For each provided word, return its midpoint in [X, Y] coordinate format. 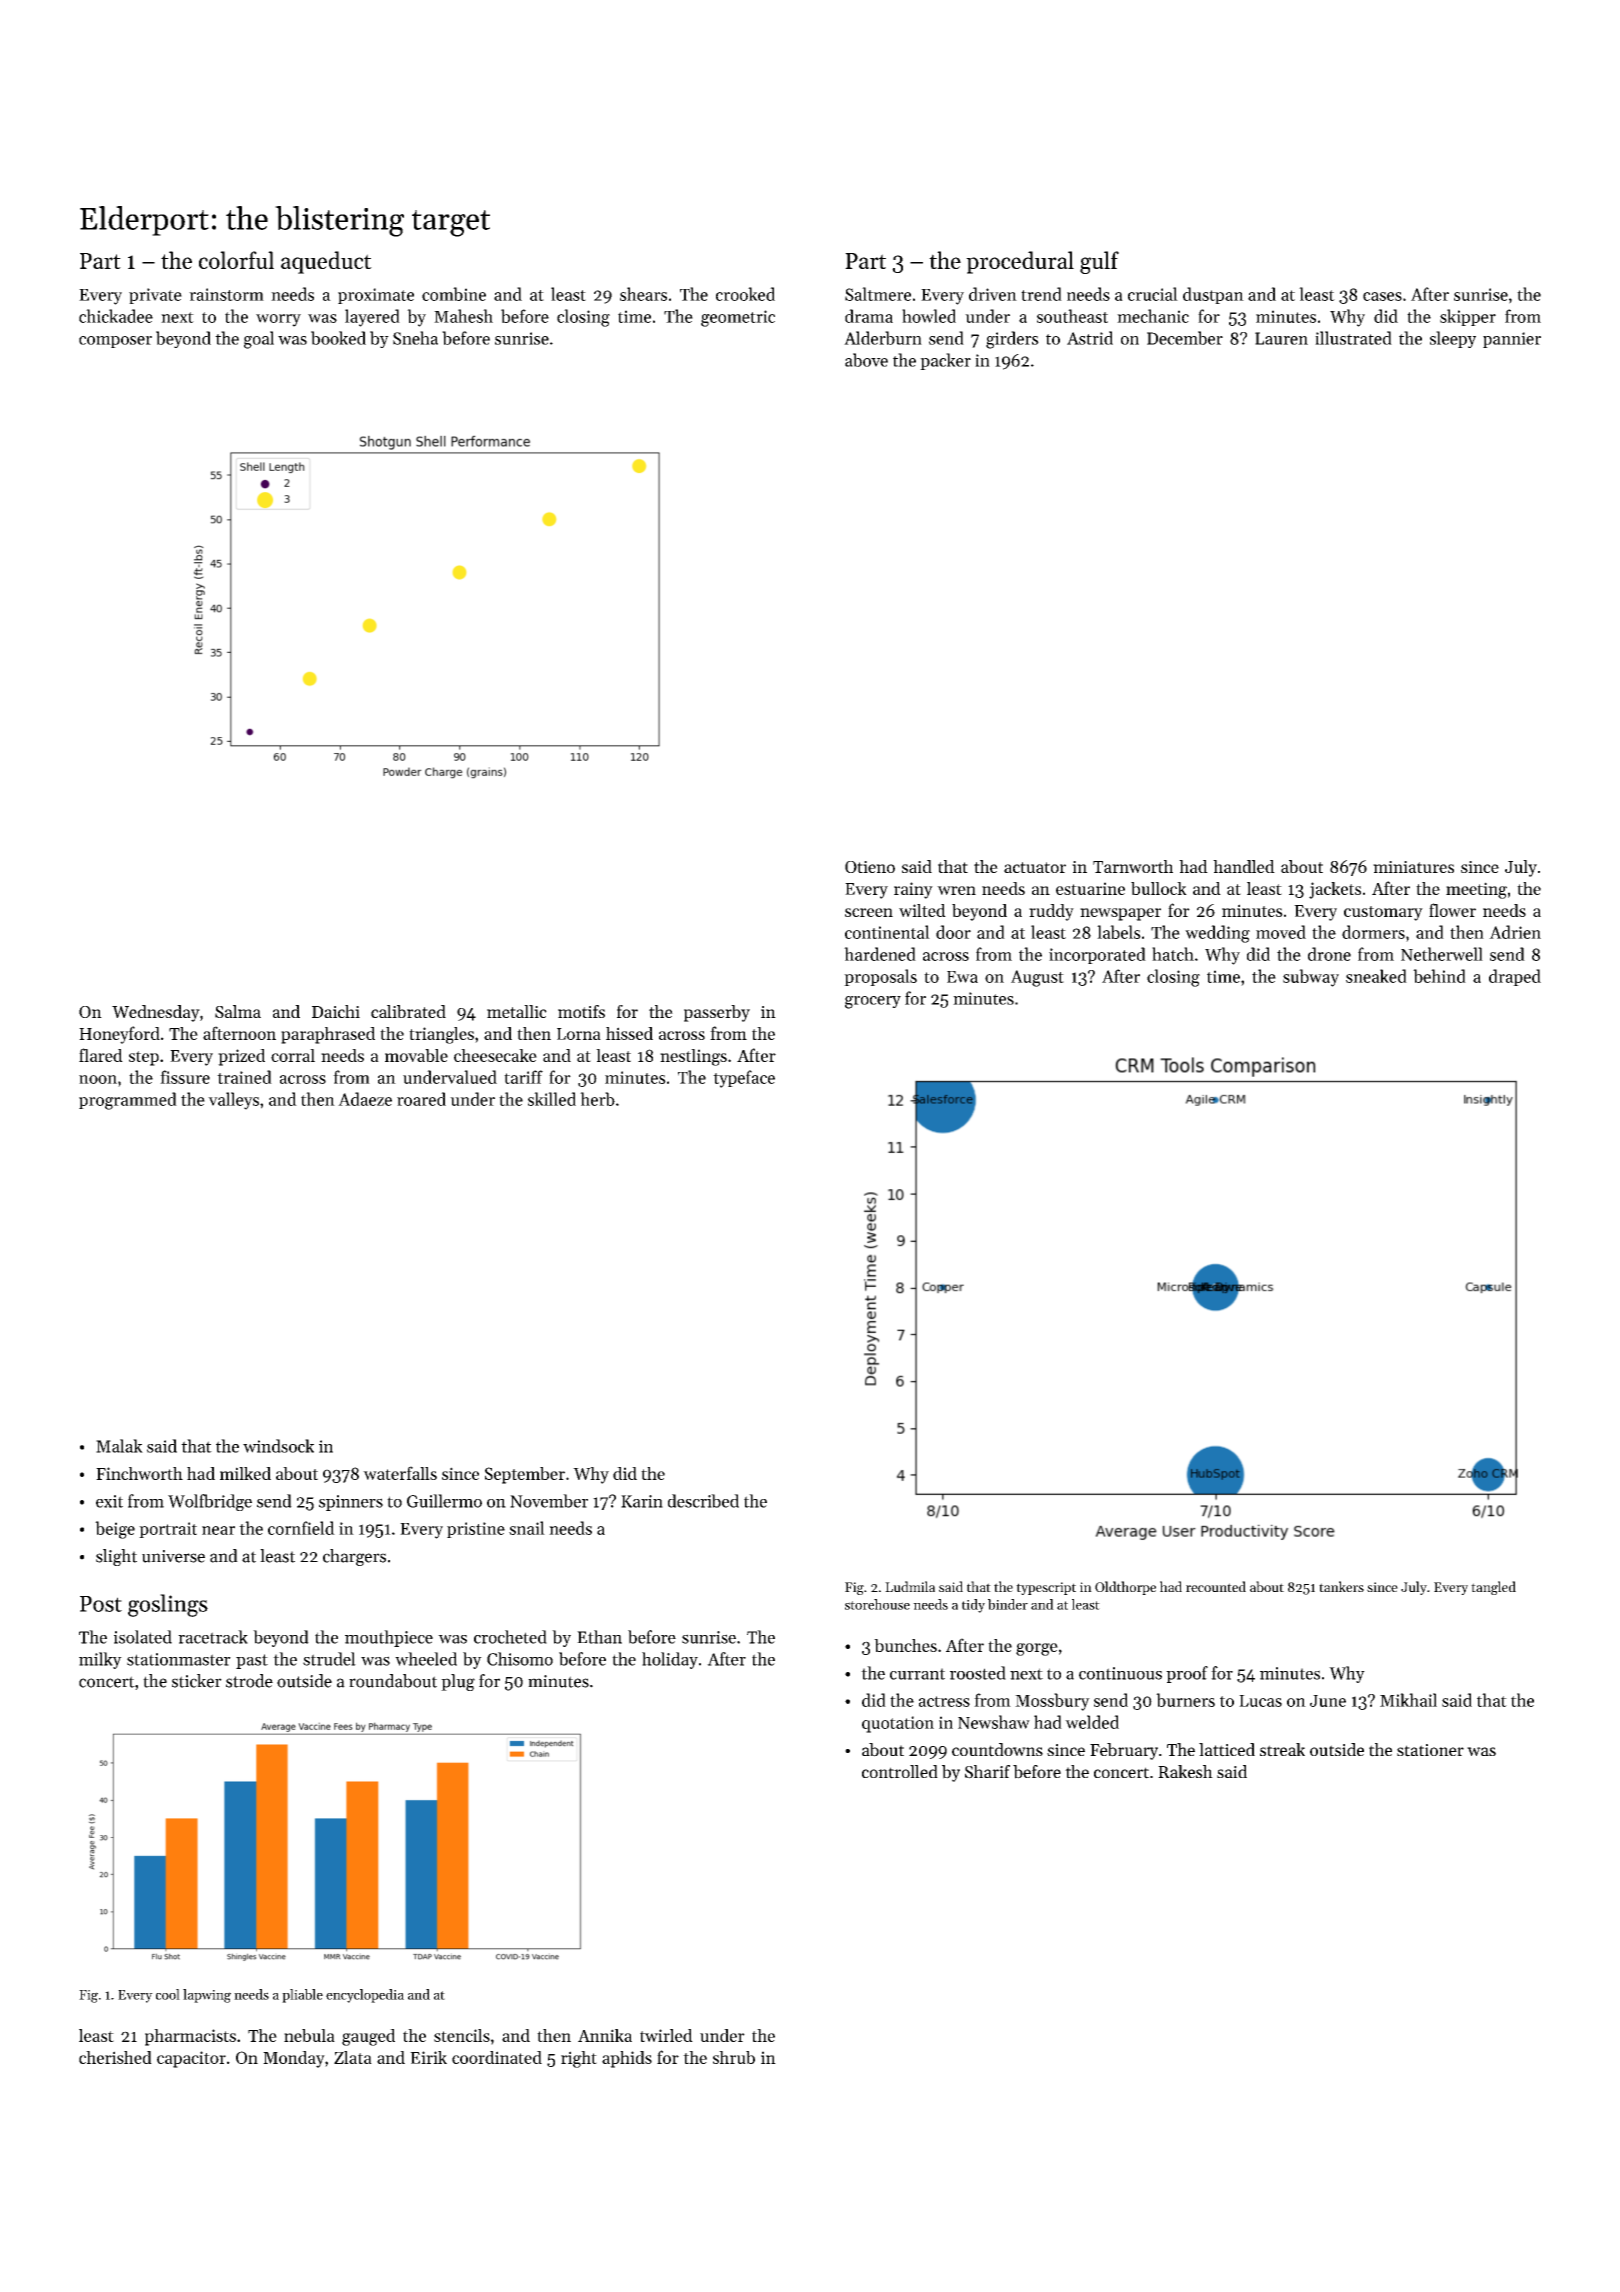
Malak [119, 1446]
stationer [1430, 1750]
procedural [1020, 262]
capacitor [191, 2059]
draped [1515, 977]
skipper [1468, 317]
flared [101, 1055]
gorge [1037, 1649]
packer [945, 361]
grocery [873, 1002]
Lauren [1281, 338]
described [703, 1501]
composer [115, 342]
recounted [1216, 1586]
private [155, 296]
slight [116, 1557]
